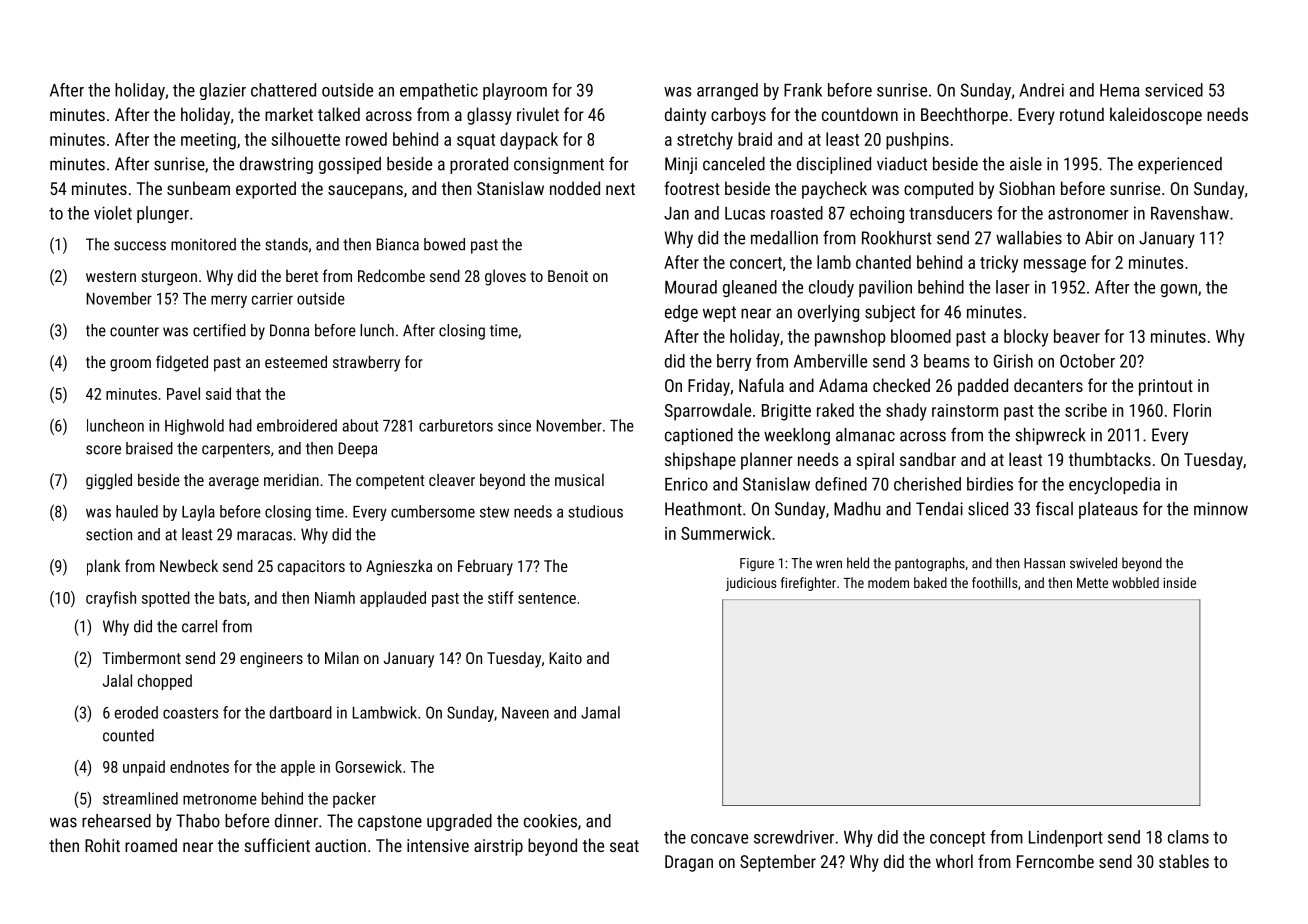 The width and height of the screenshot is (1308, 924). Describe the element at coordinates (286, 244) in the screenshot. I see `stands` at that location.
